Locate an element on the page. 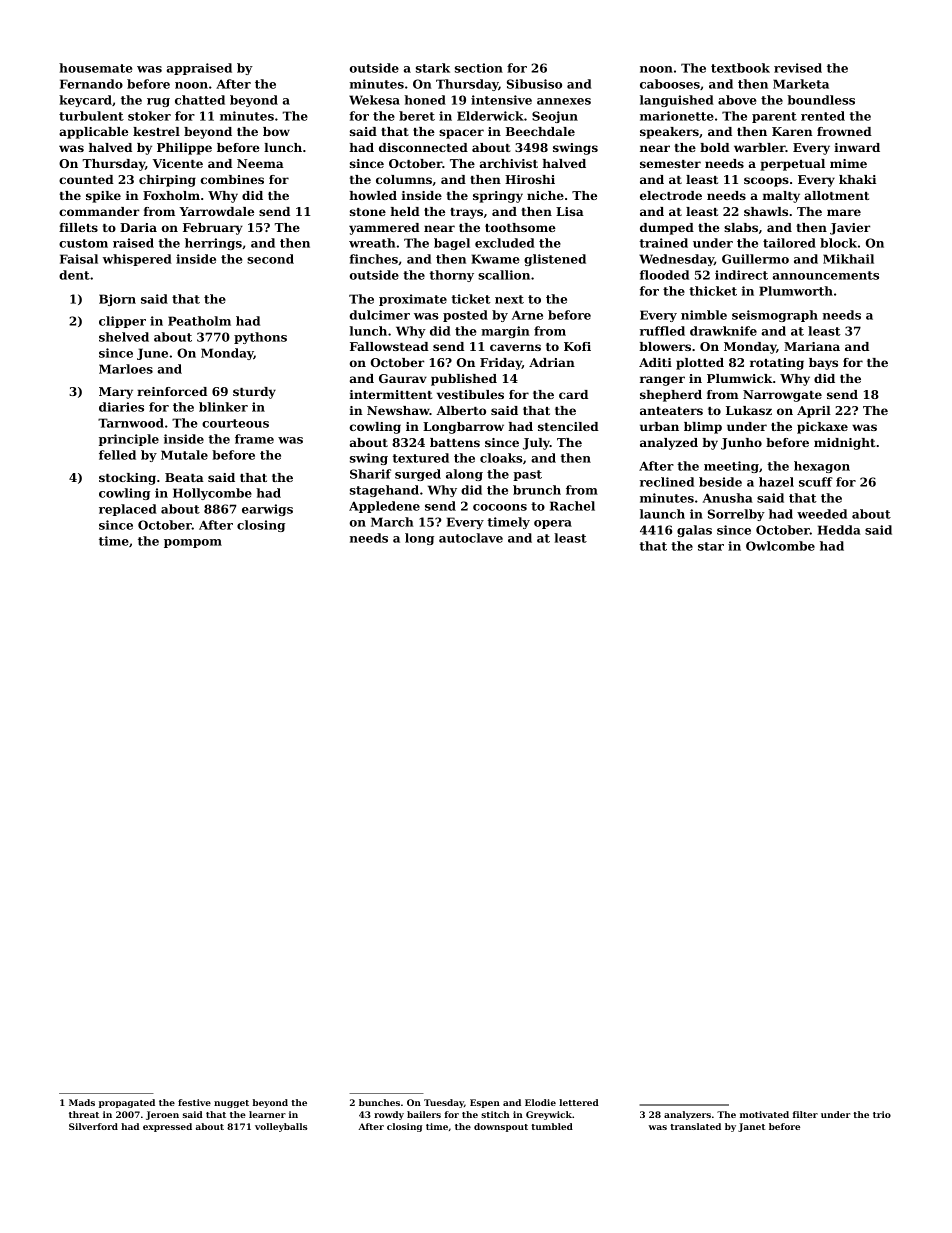  frowned is located at coordinates (844, 131).
